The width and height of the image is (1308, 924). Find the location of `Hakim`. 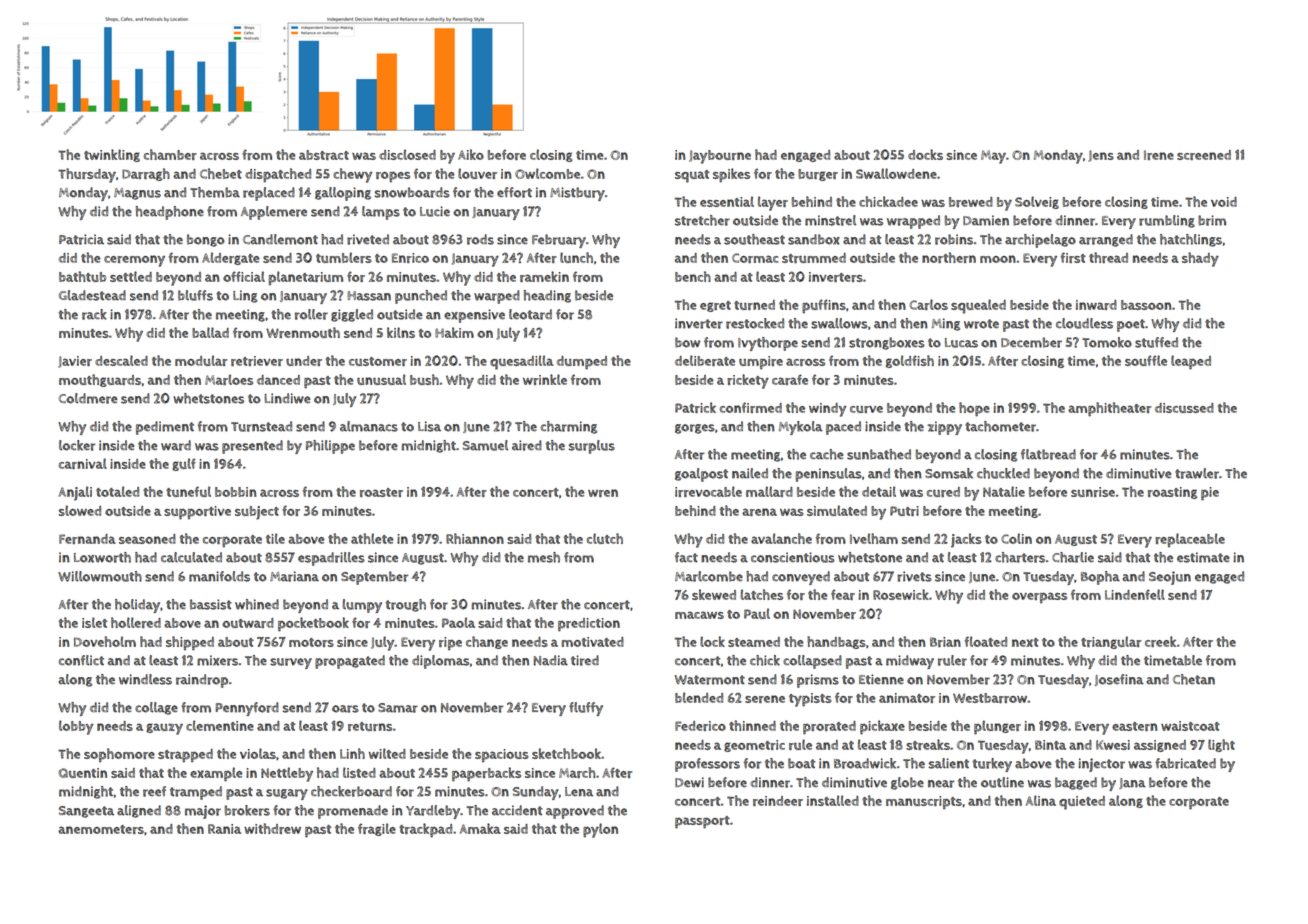

Hakim is located at coordinates (454, 332).
